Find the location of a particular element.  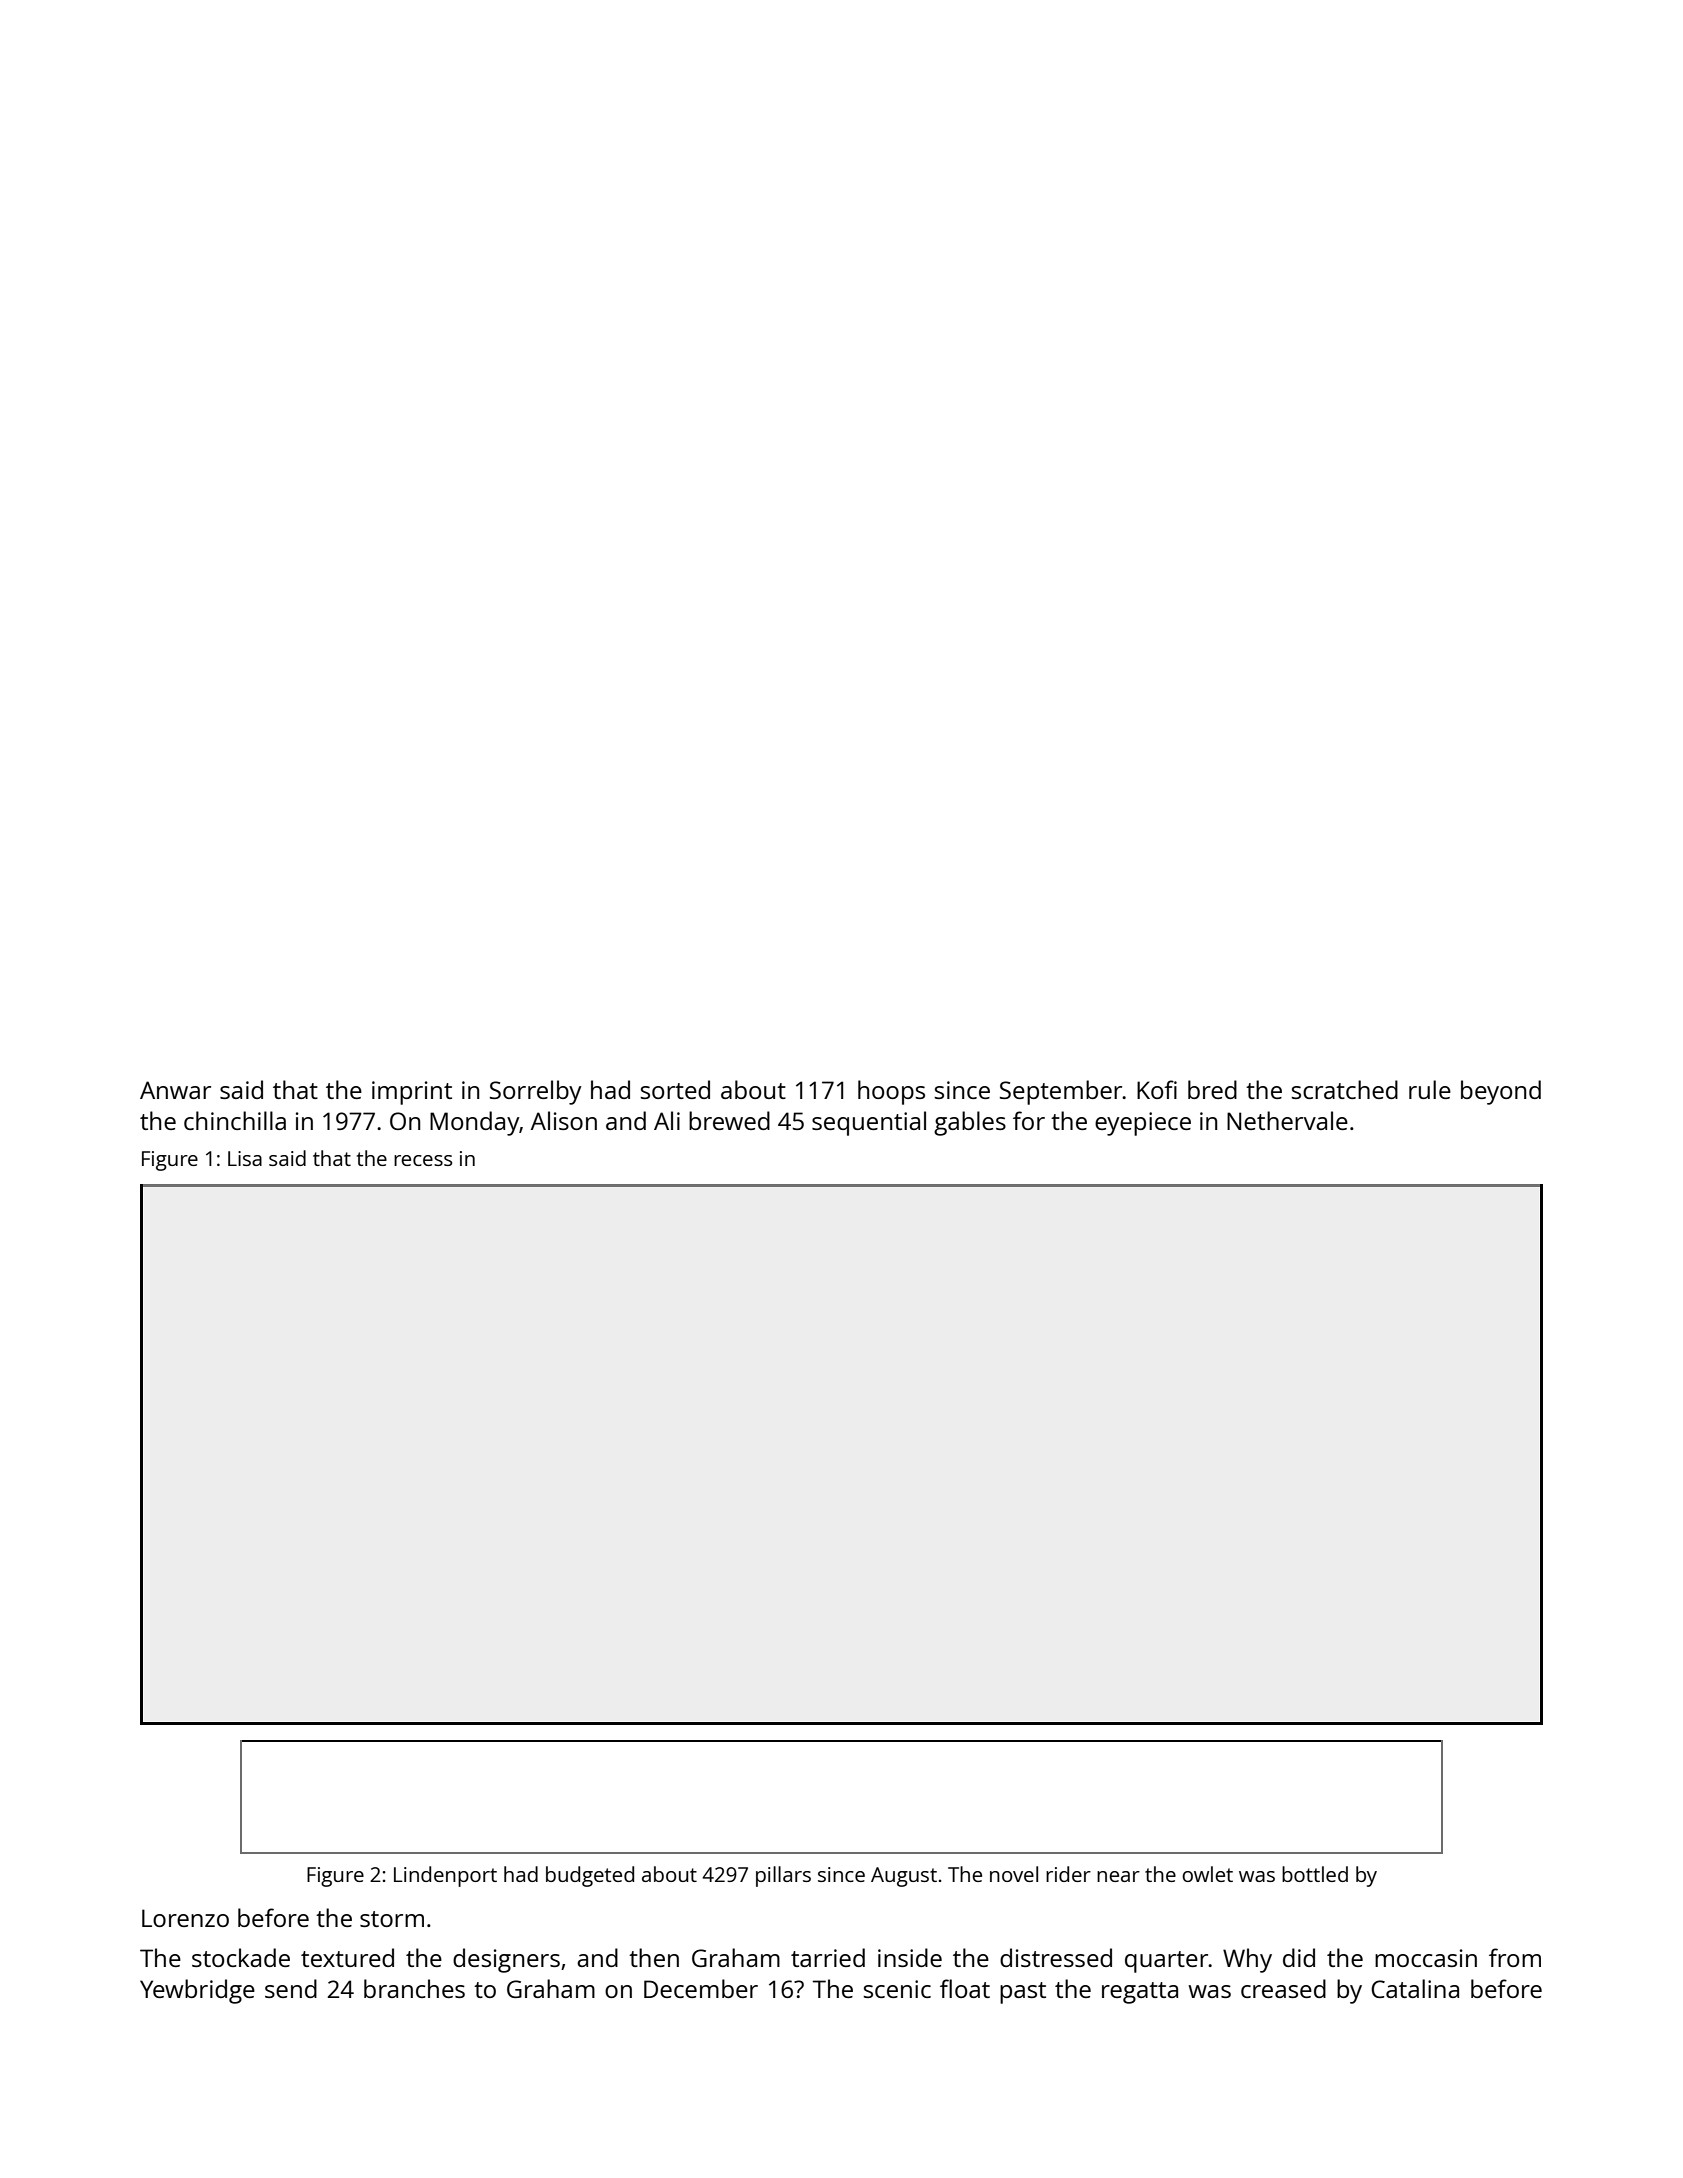

eyepiece is located at coordinates (1143, 1124).
